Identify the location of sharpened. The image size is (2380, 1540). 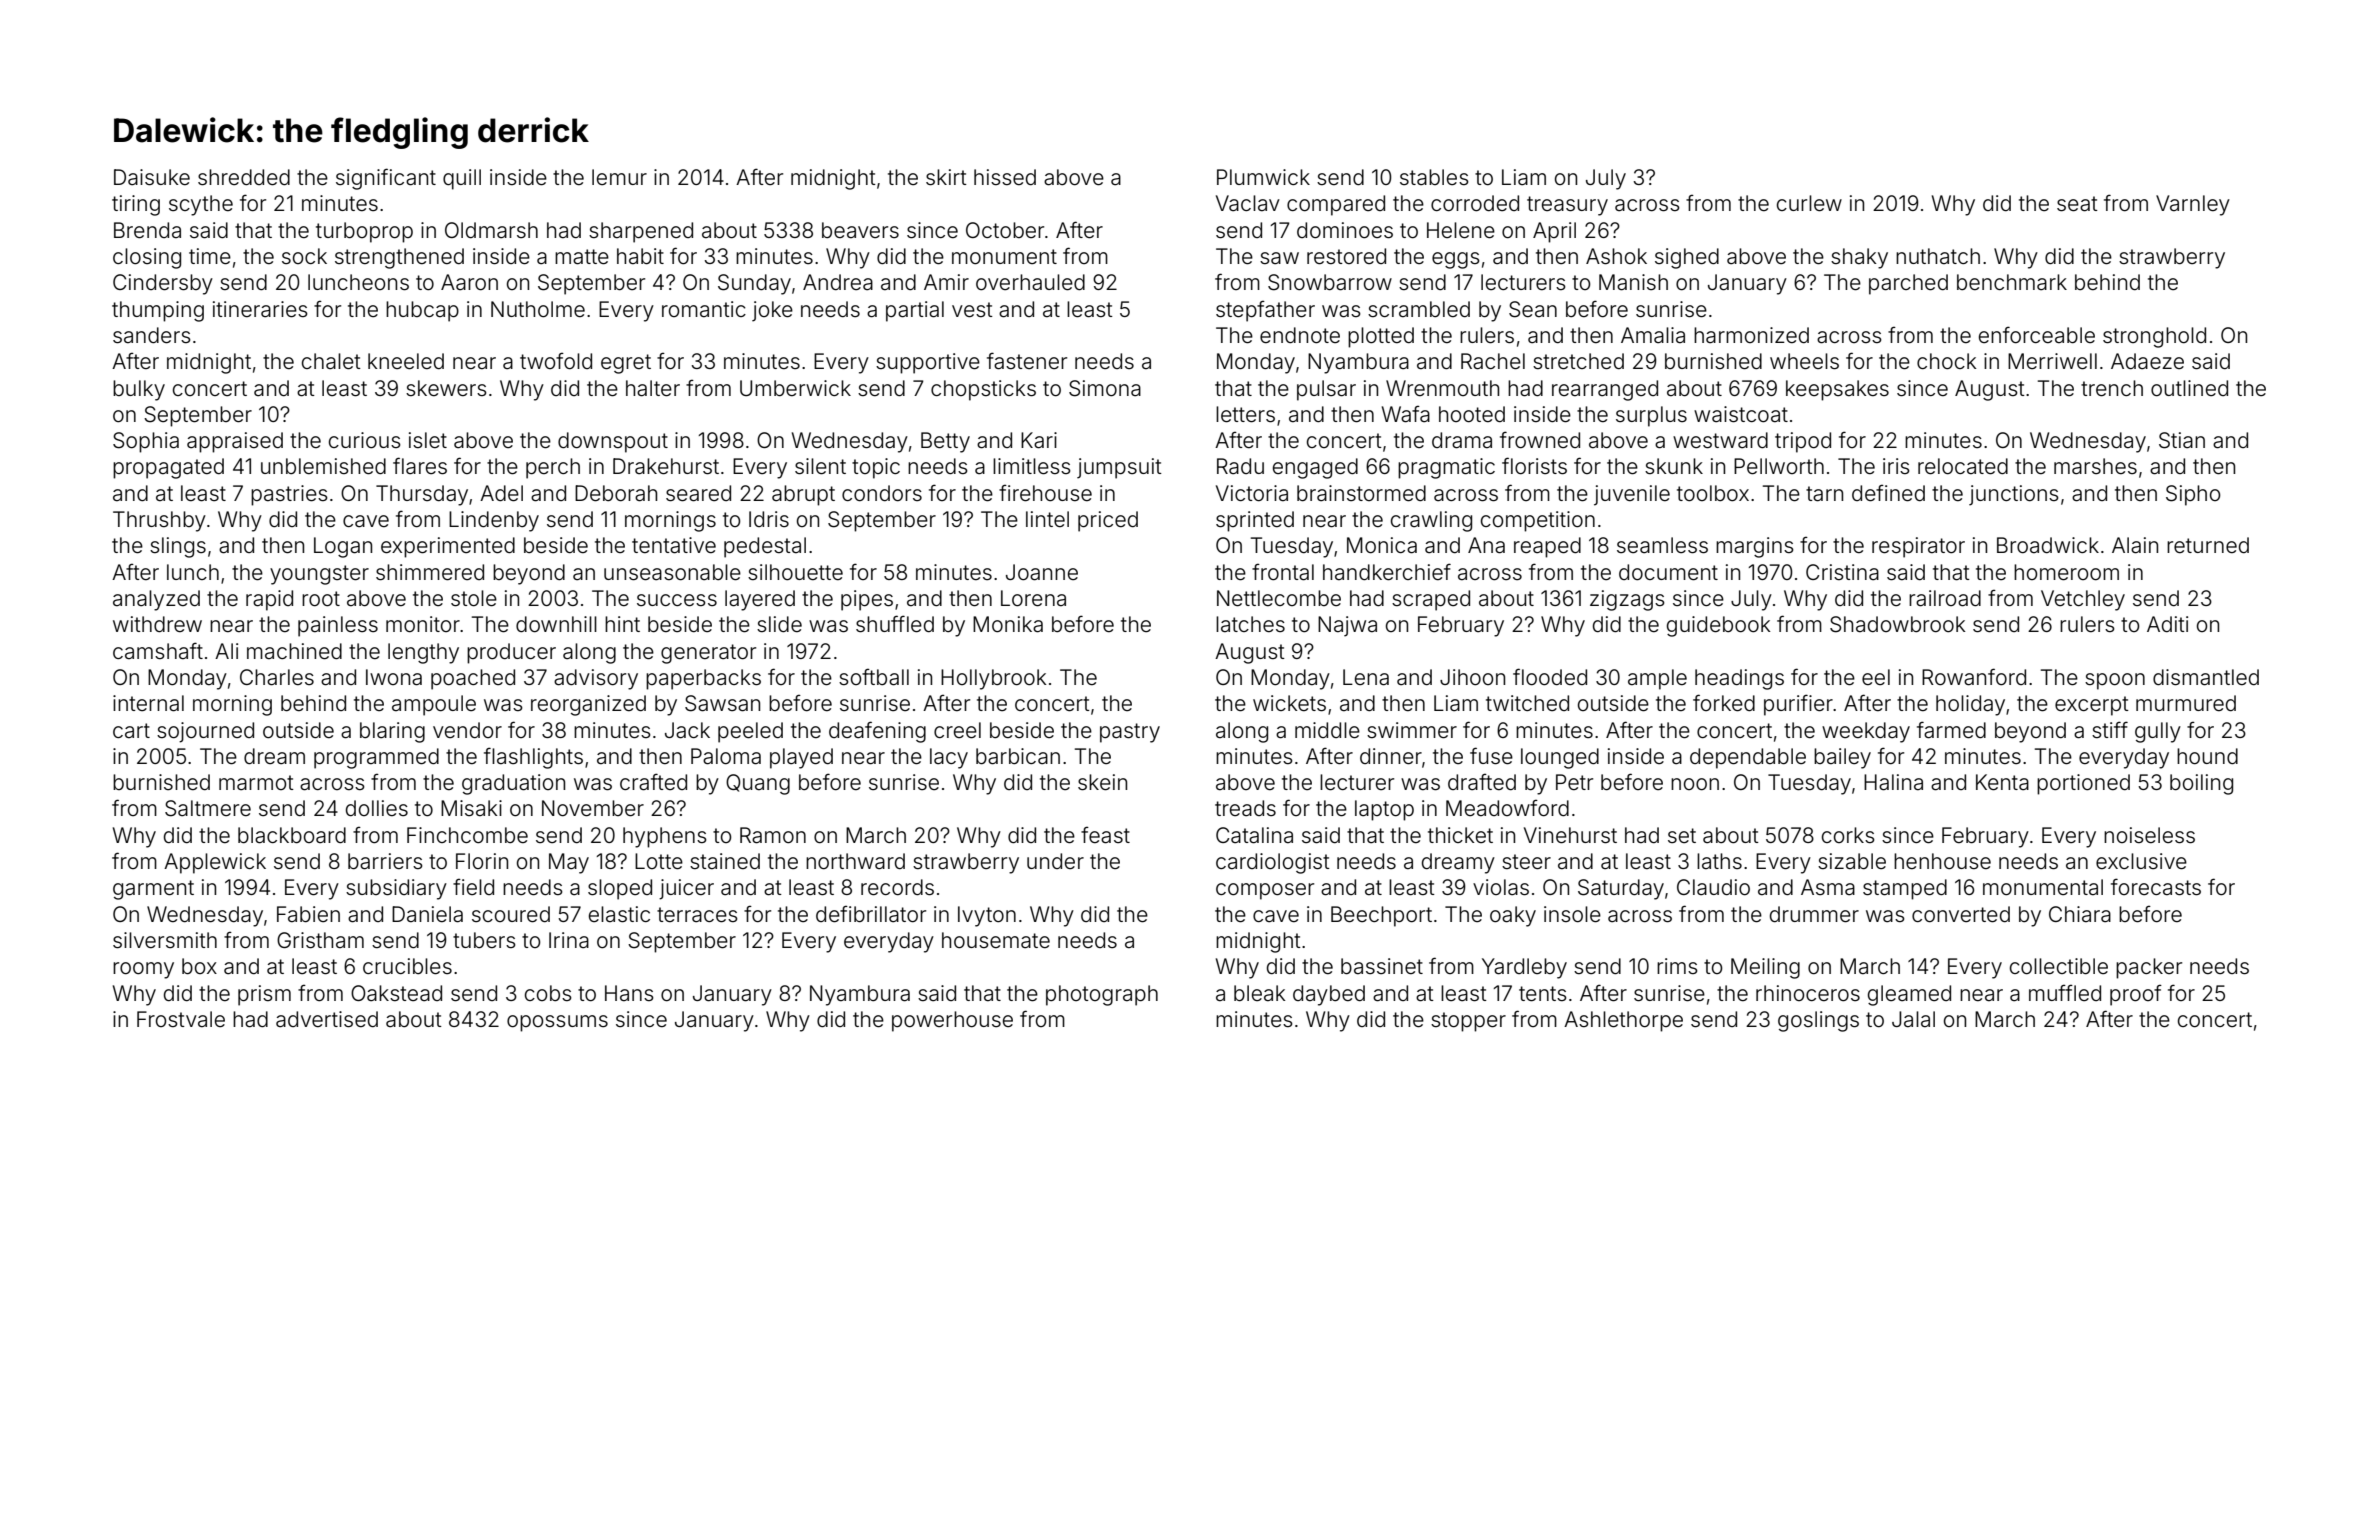
(641, 232).
